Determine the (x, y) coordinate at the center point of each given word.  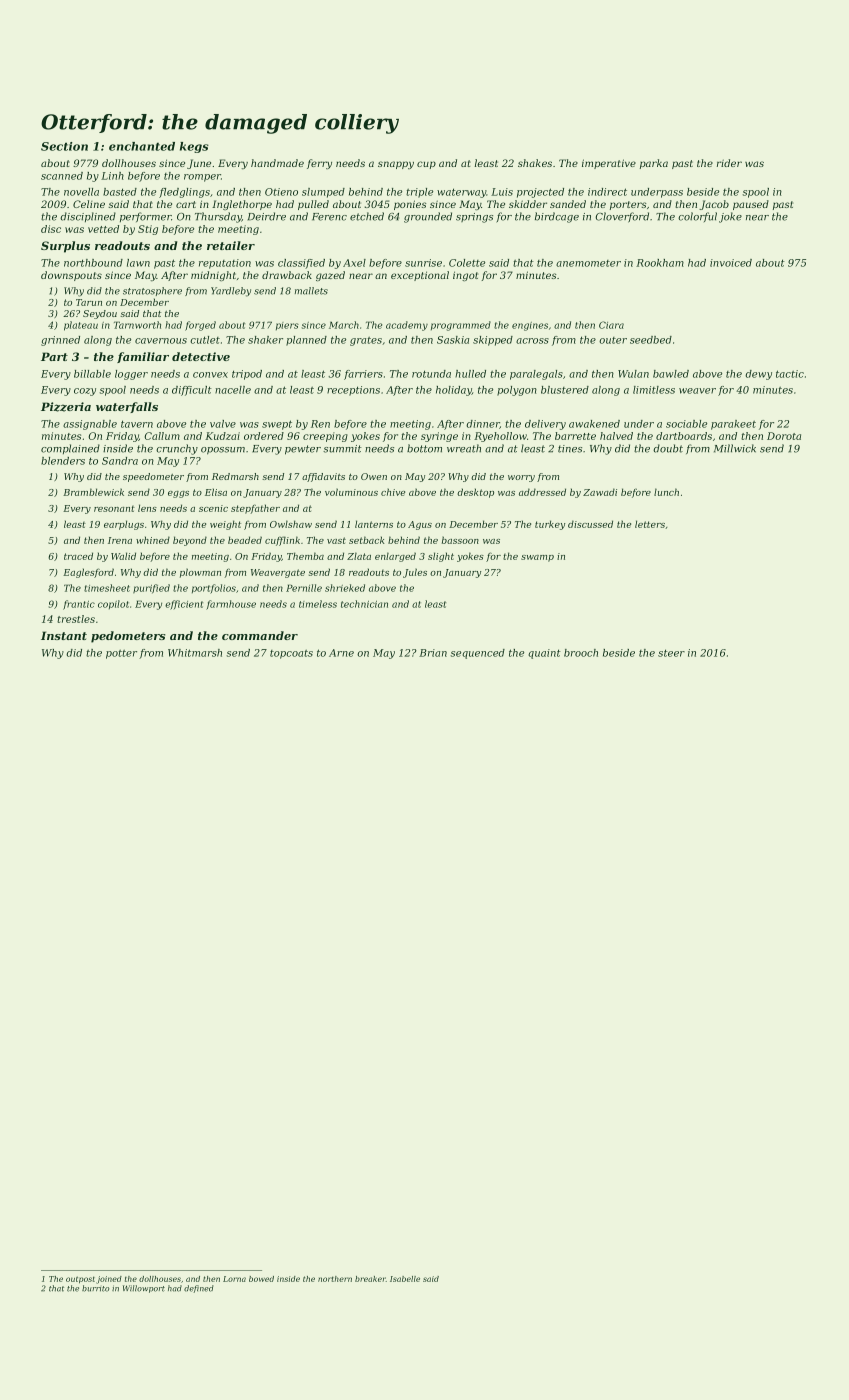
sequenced (478, 654)
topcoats (291, 654)
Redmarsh (235, 476)
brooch (581, 653)
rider (729, 163)
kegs (194, 147)
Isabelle (405, 1279)
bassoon (460, 540)
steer (671, 653)
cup (426, 165)
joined (109, 1280)
